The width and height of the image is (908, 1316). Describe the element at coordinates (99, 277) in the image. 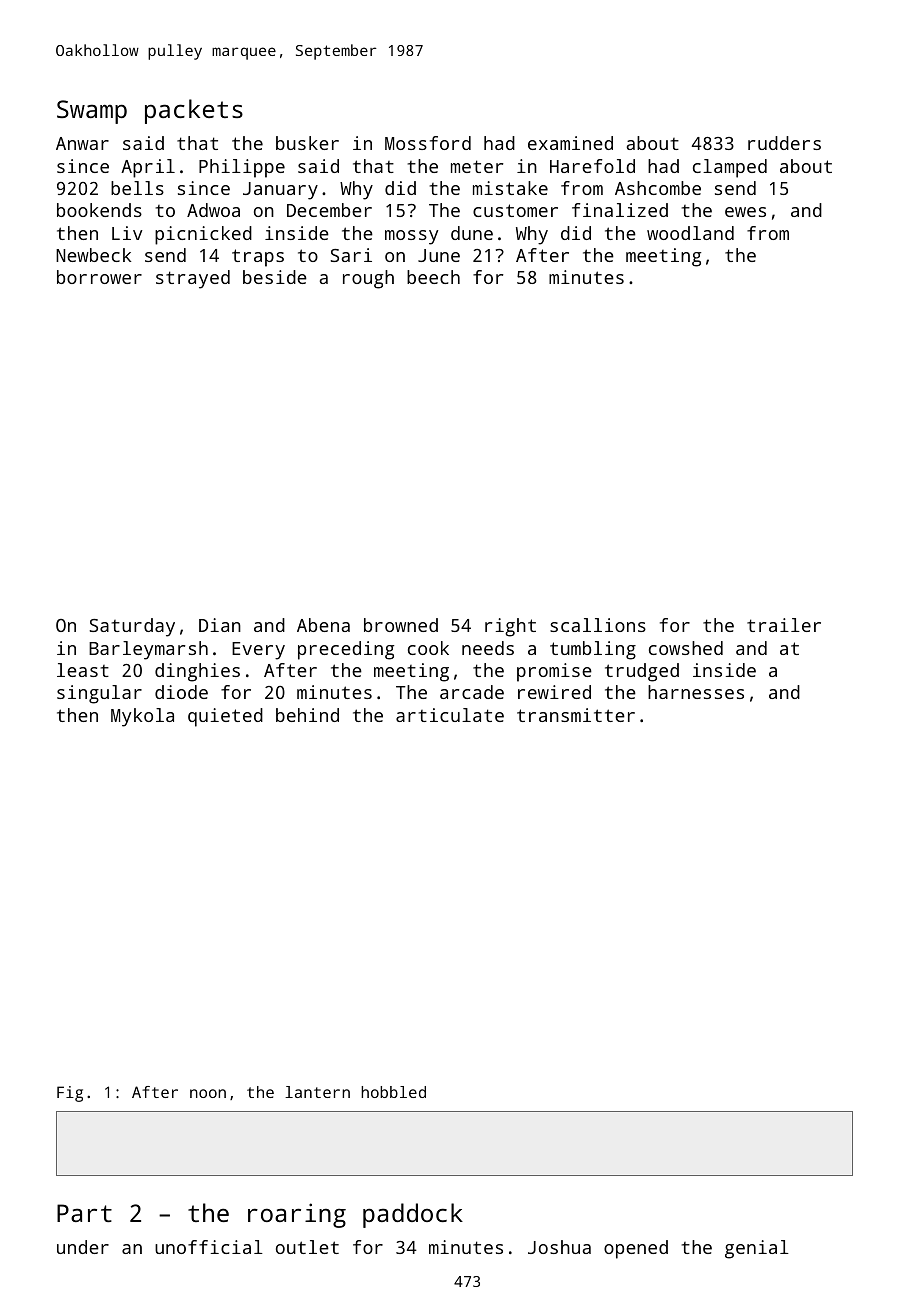

I see `borrower` at that location.
